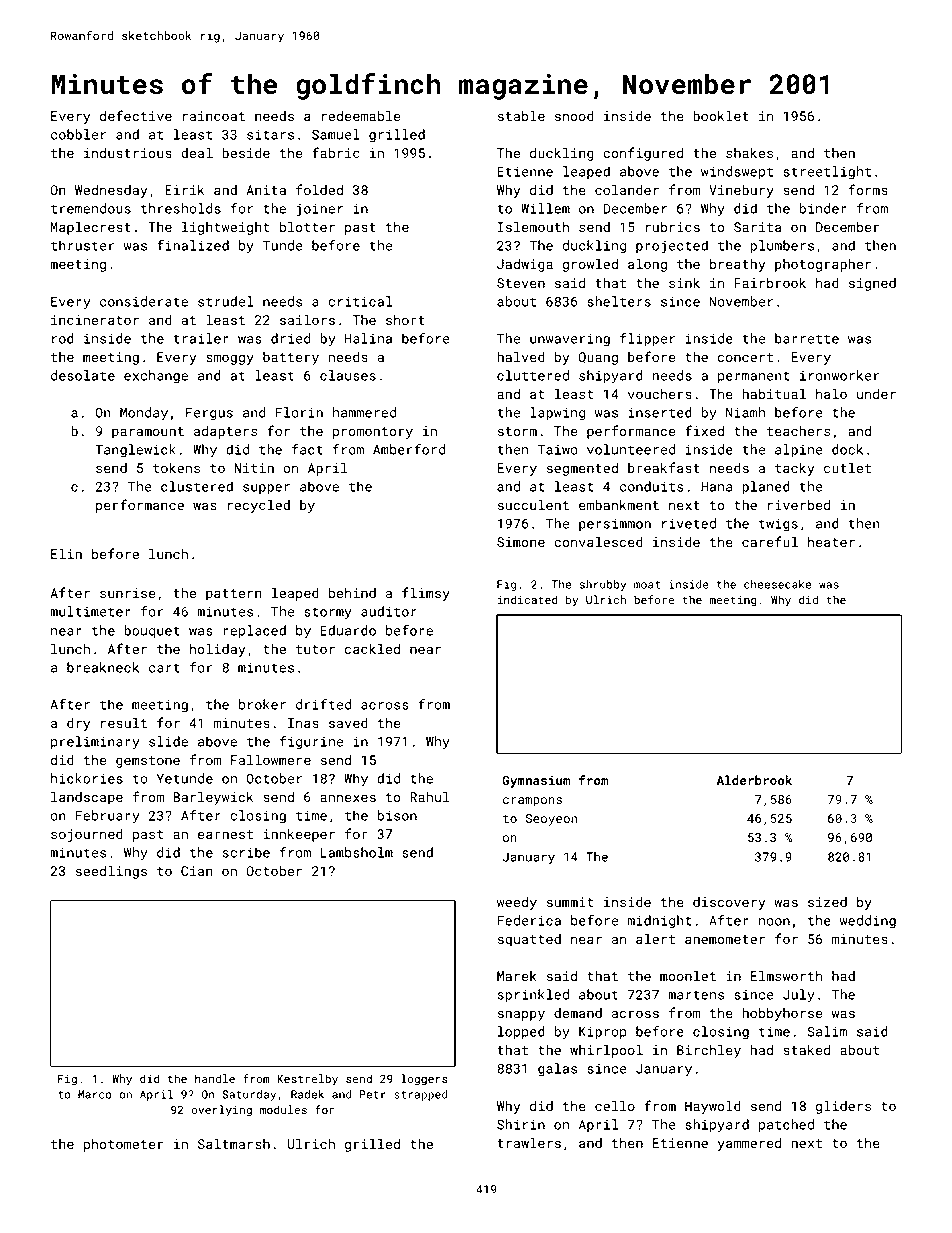  What do you see at coordinates (570, 340) in the page?
I see `unwavering` at bounding box center [570, 340].
